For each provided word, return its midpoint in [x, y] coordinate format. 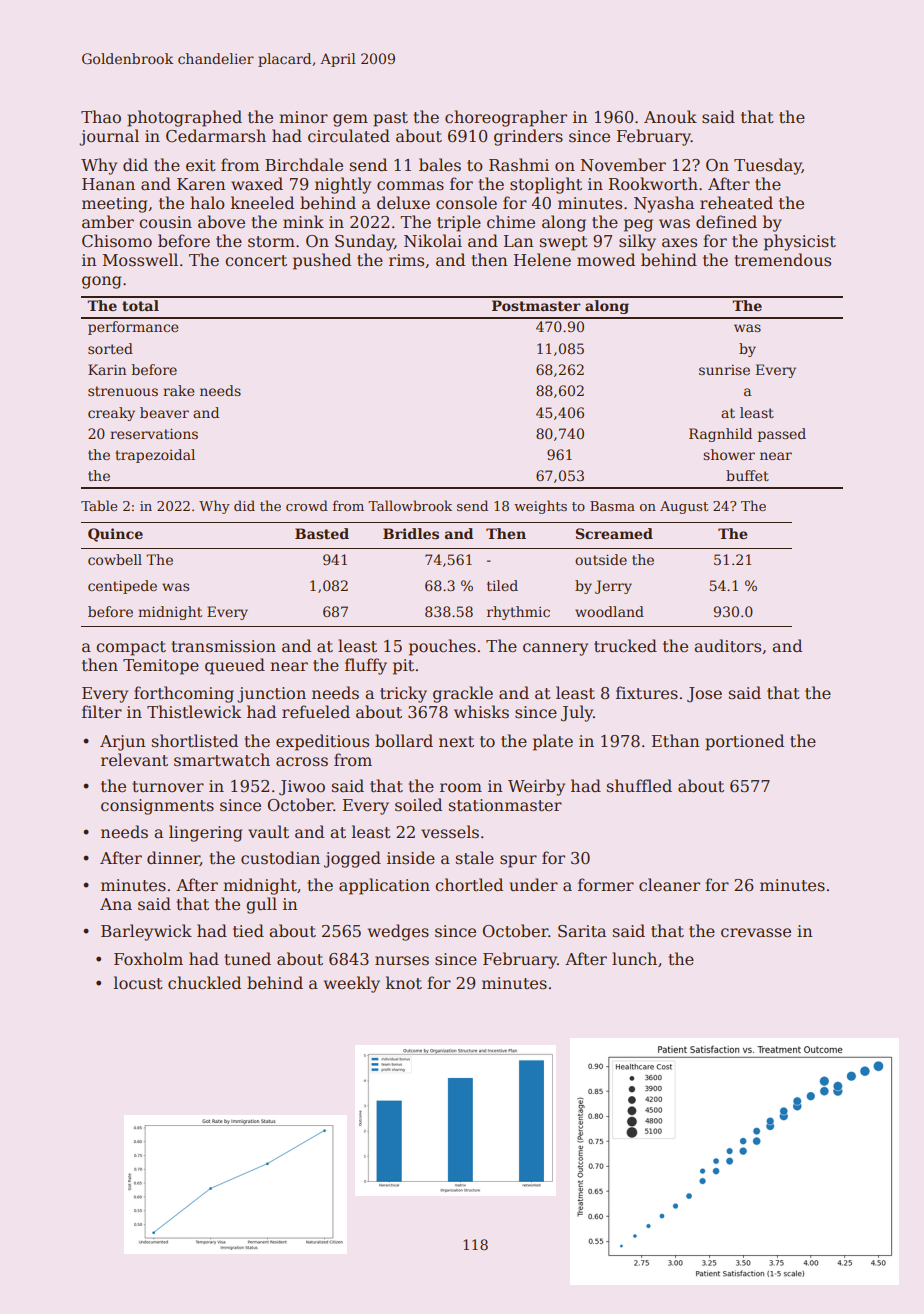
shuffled [639, 785]
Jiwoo [302, 788]
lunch [634, 958]
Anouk [670, 117]
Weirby [536, 787]
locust [138, 983]
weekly [352, 984]
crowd [307, 505]
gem [350, 120]
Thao [101, 116]
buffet [747, 475]
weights [540, 507]
